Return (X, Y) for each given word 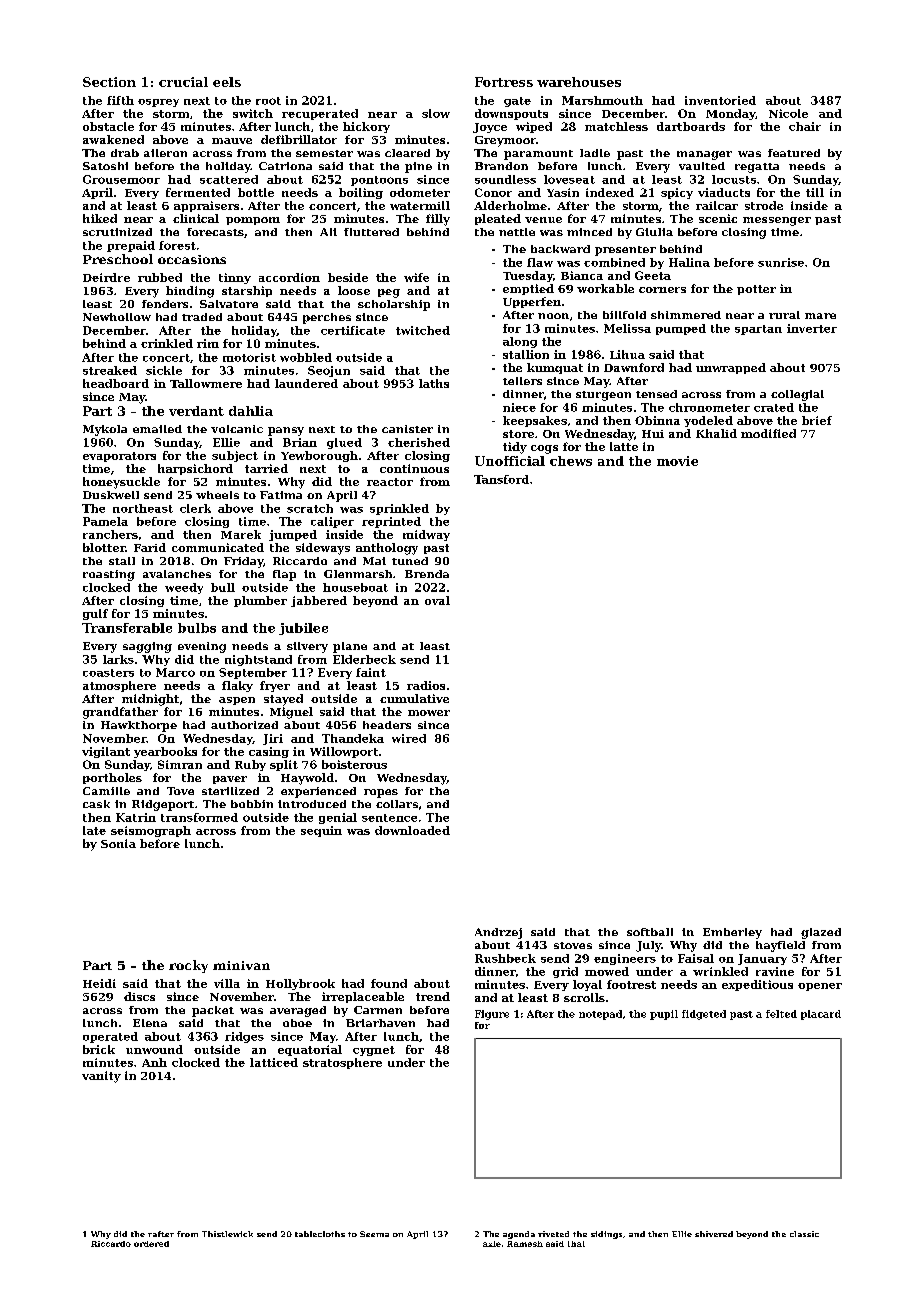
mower (429, 713)
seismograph (151, 831)
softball (650, 932)
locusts (734, 179)
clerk (195, 508)
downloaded (412, 830)
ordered (151, 1244)
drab (125, 153)
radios (426, 685)
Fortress (504, 82)
